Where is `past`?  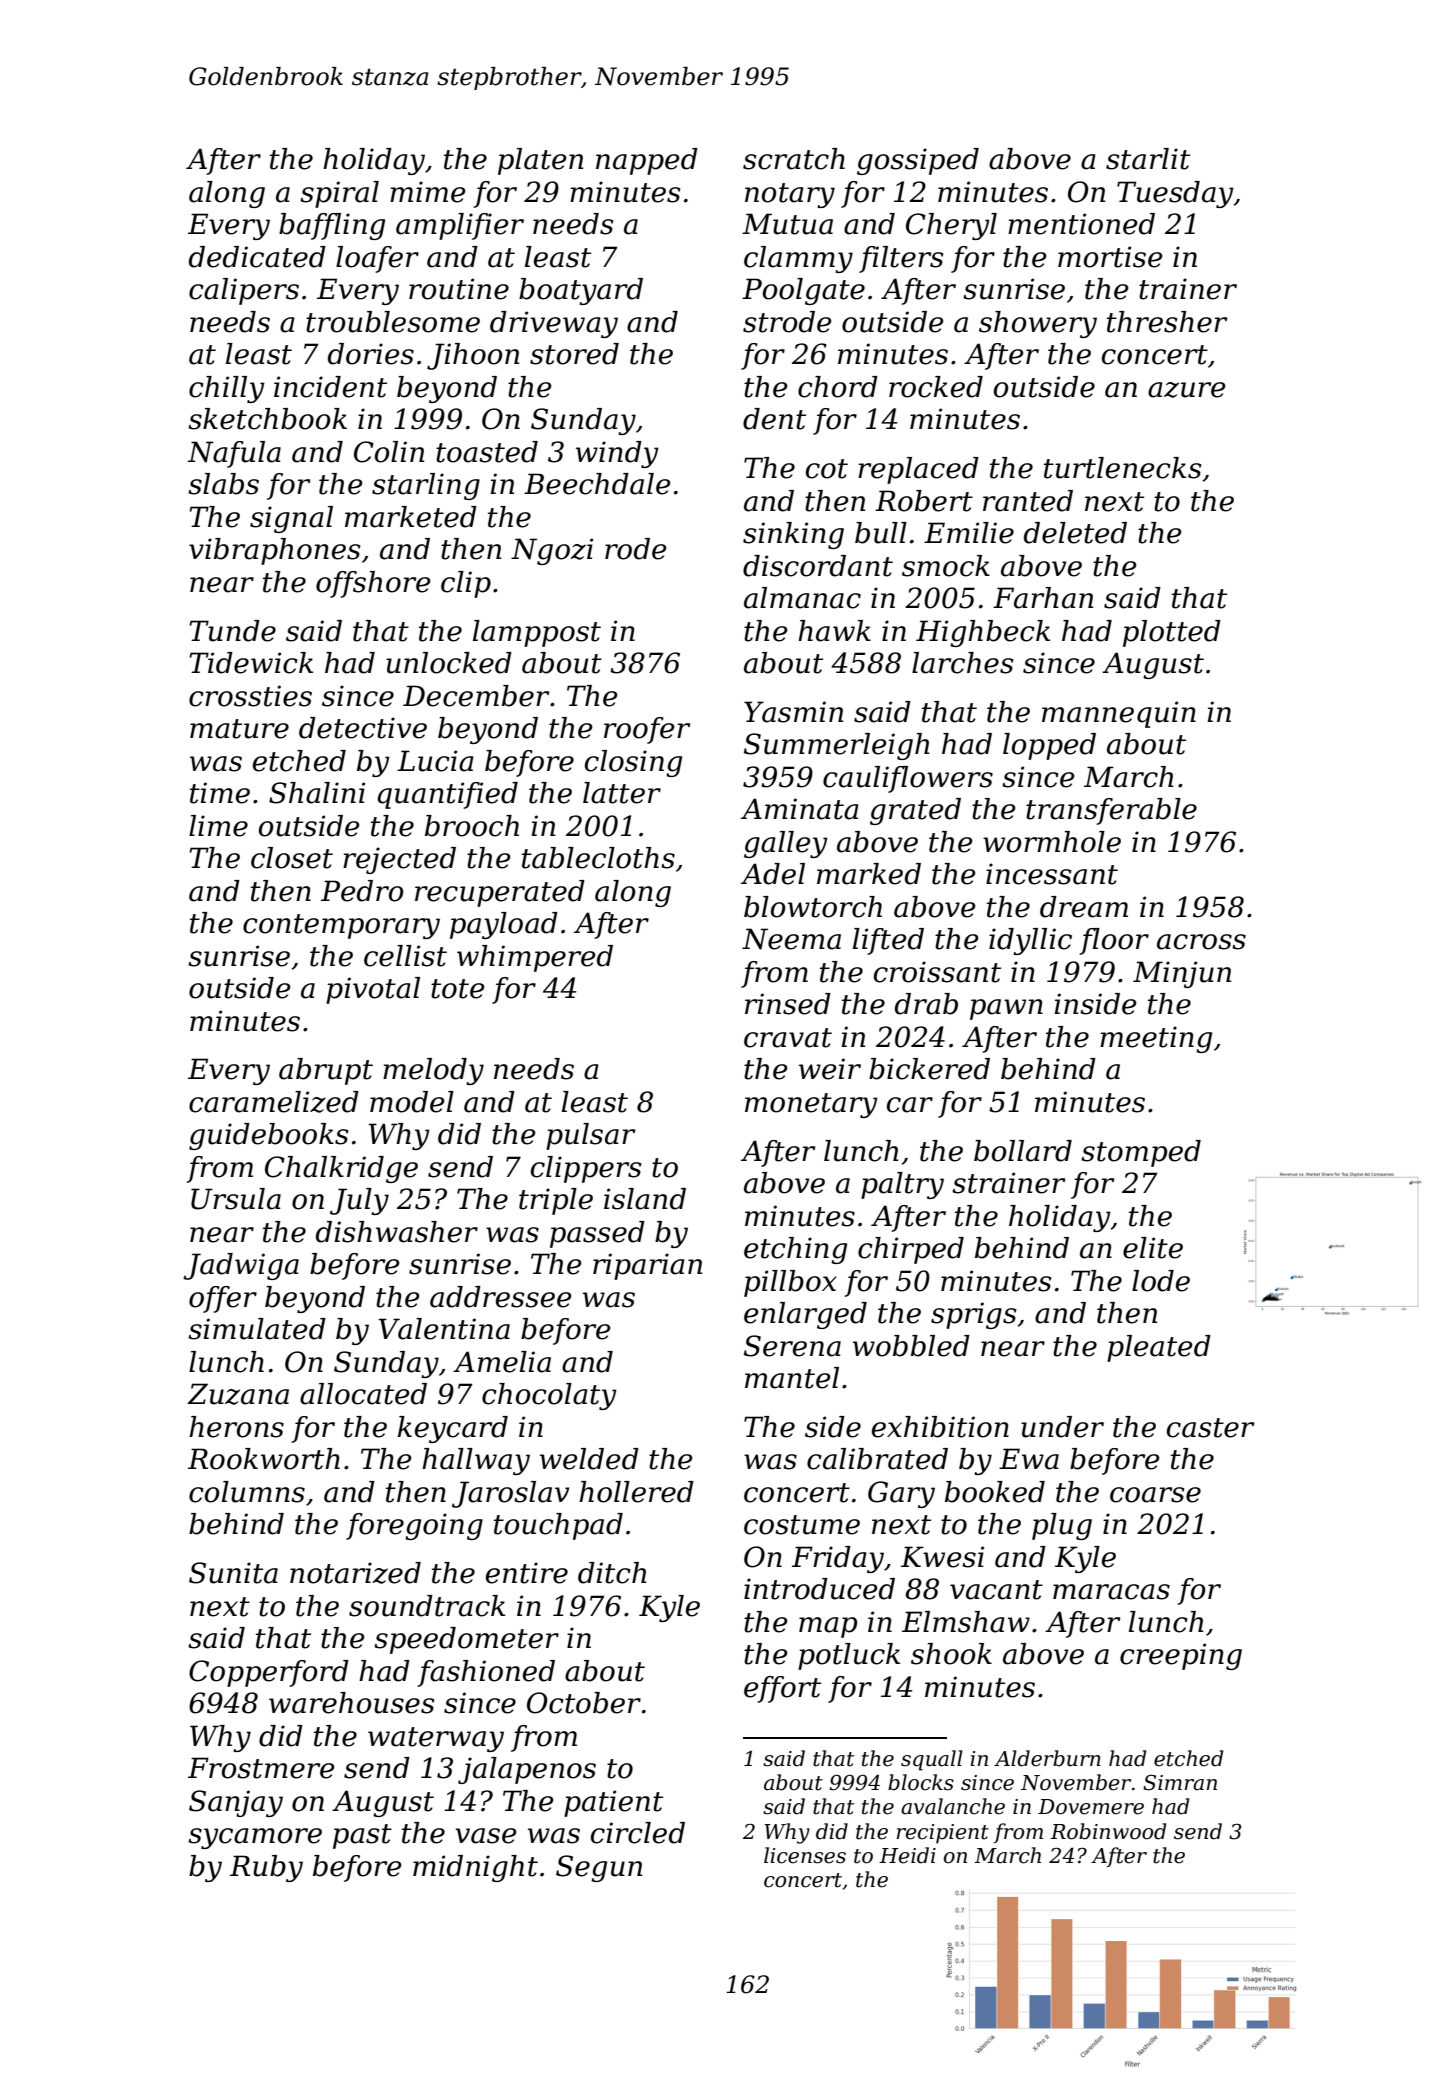 past is located at coordinates (362, 1836).
